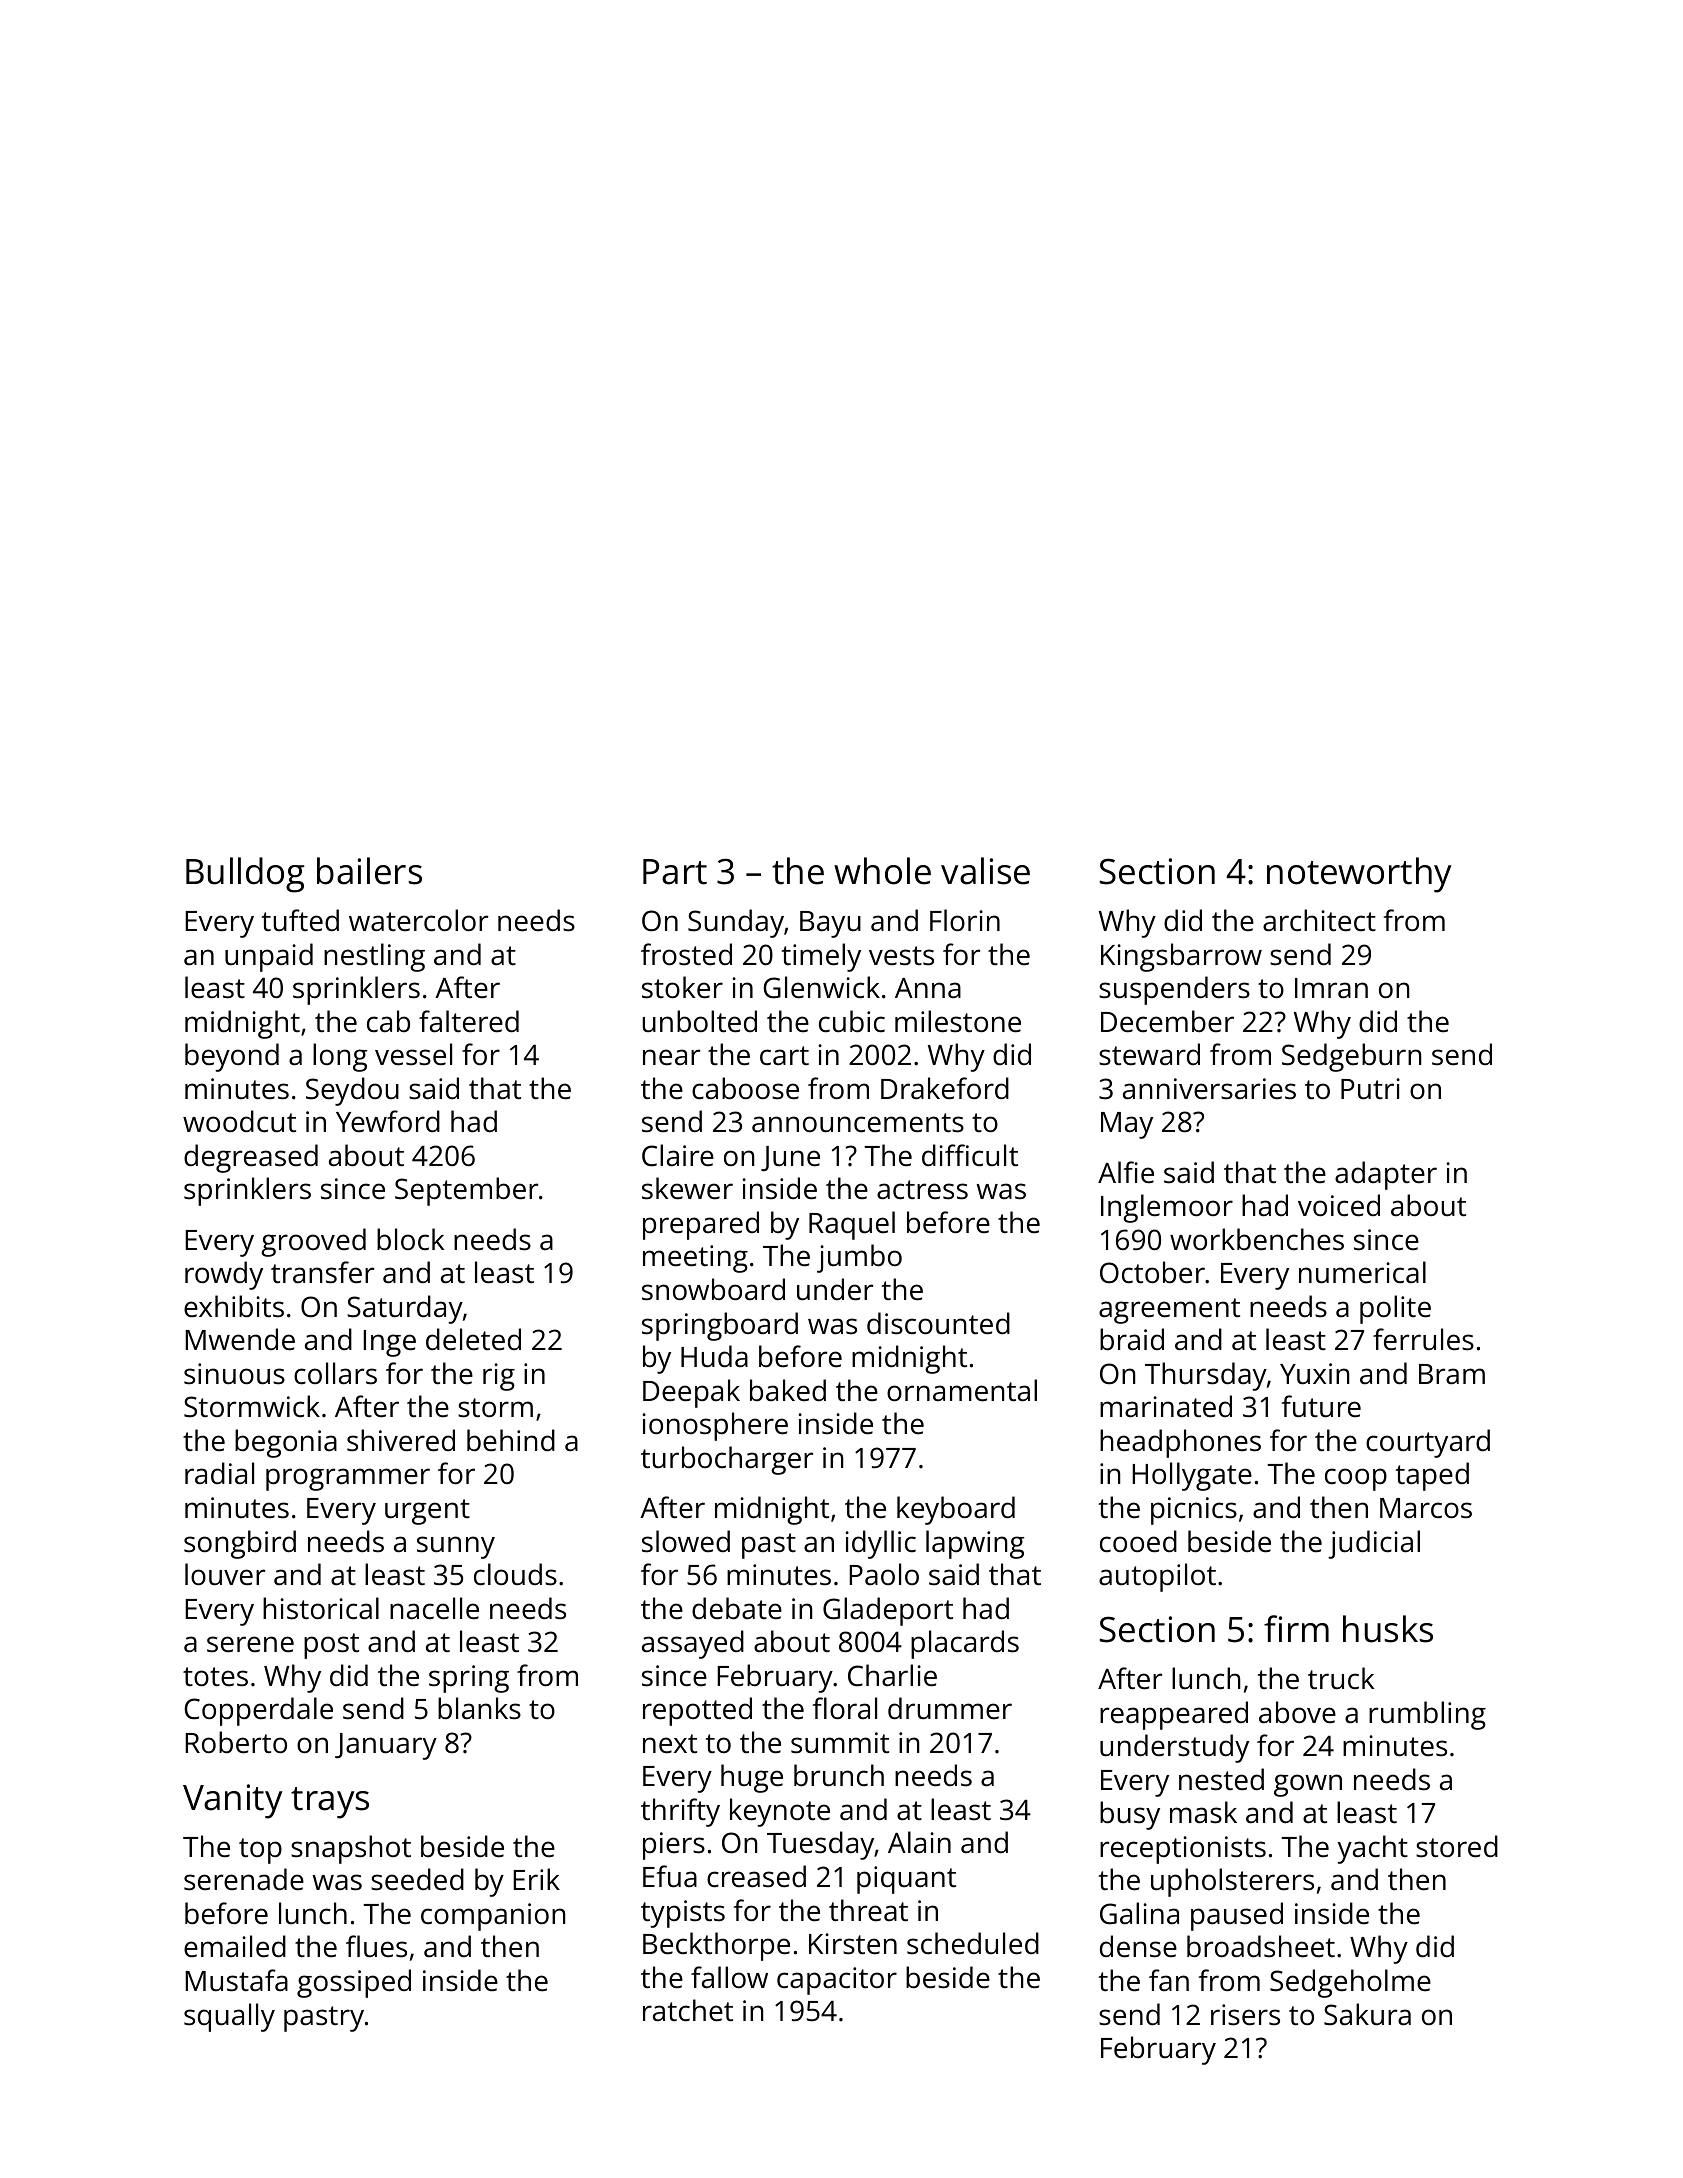 This screenshot has width=1683, height=2178. I want to click on Sedgeburn, so click(1351, 1057).
